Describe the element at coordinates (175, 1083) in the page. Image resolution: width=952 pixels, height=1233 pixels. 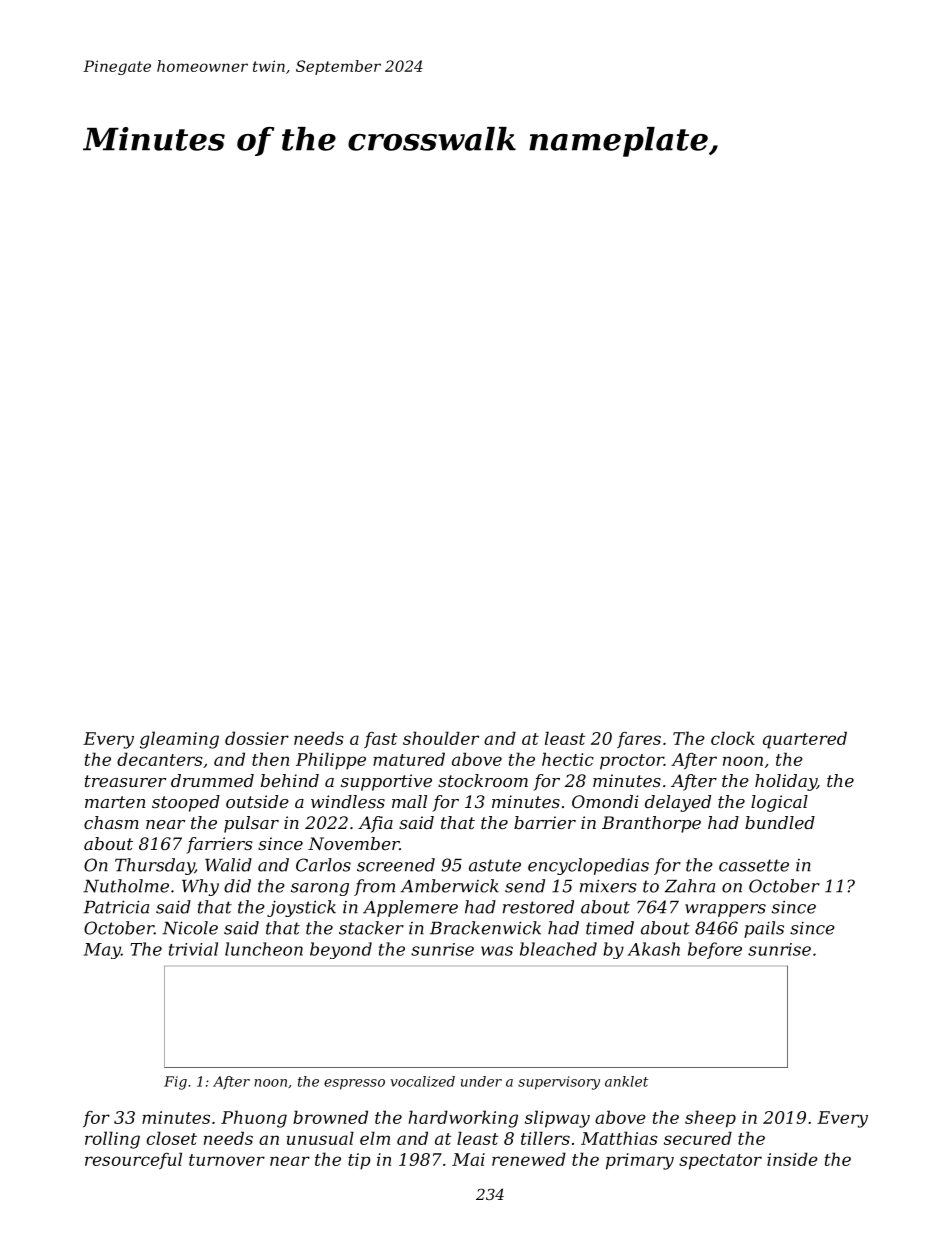
I see `Fig` at that location.
